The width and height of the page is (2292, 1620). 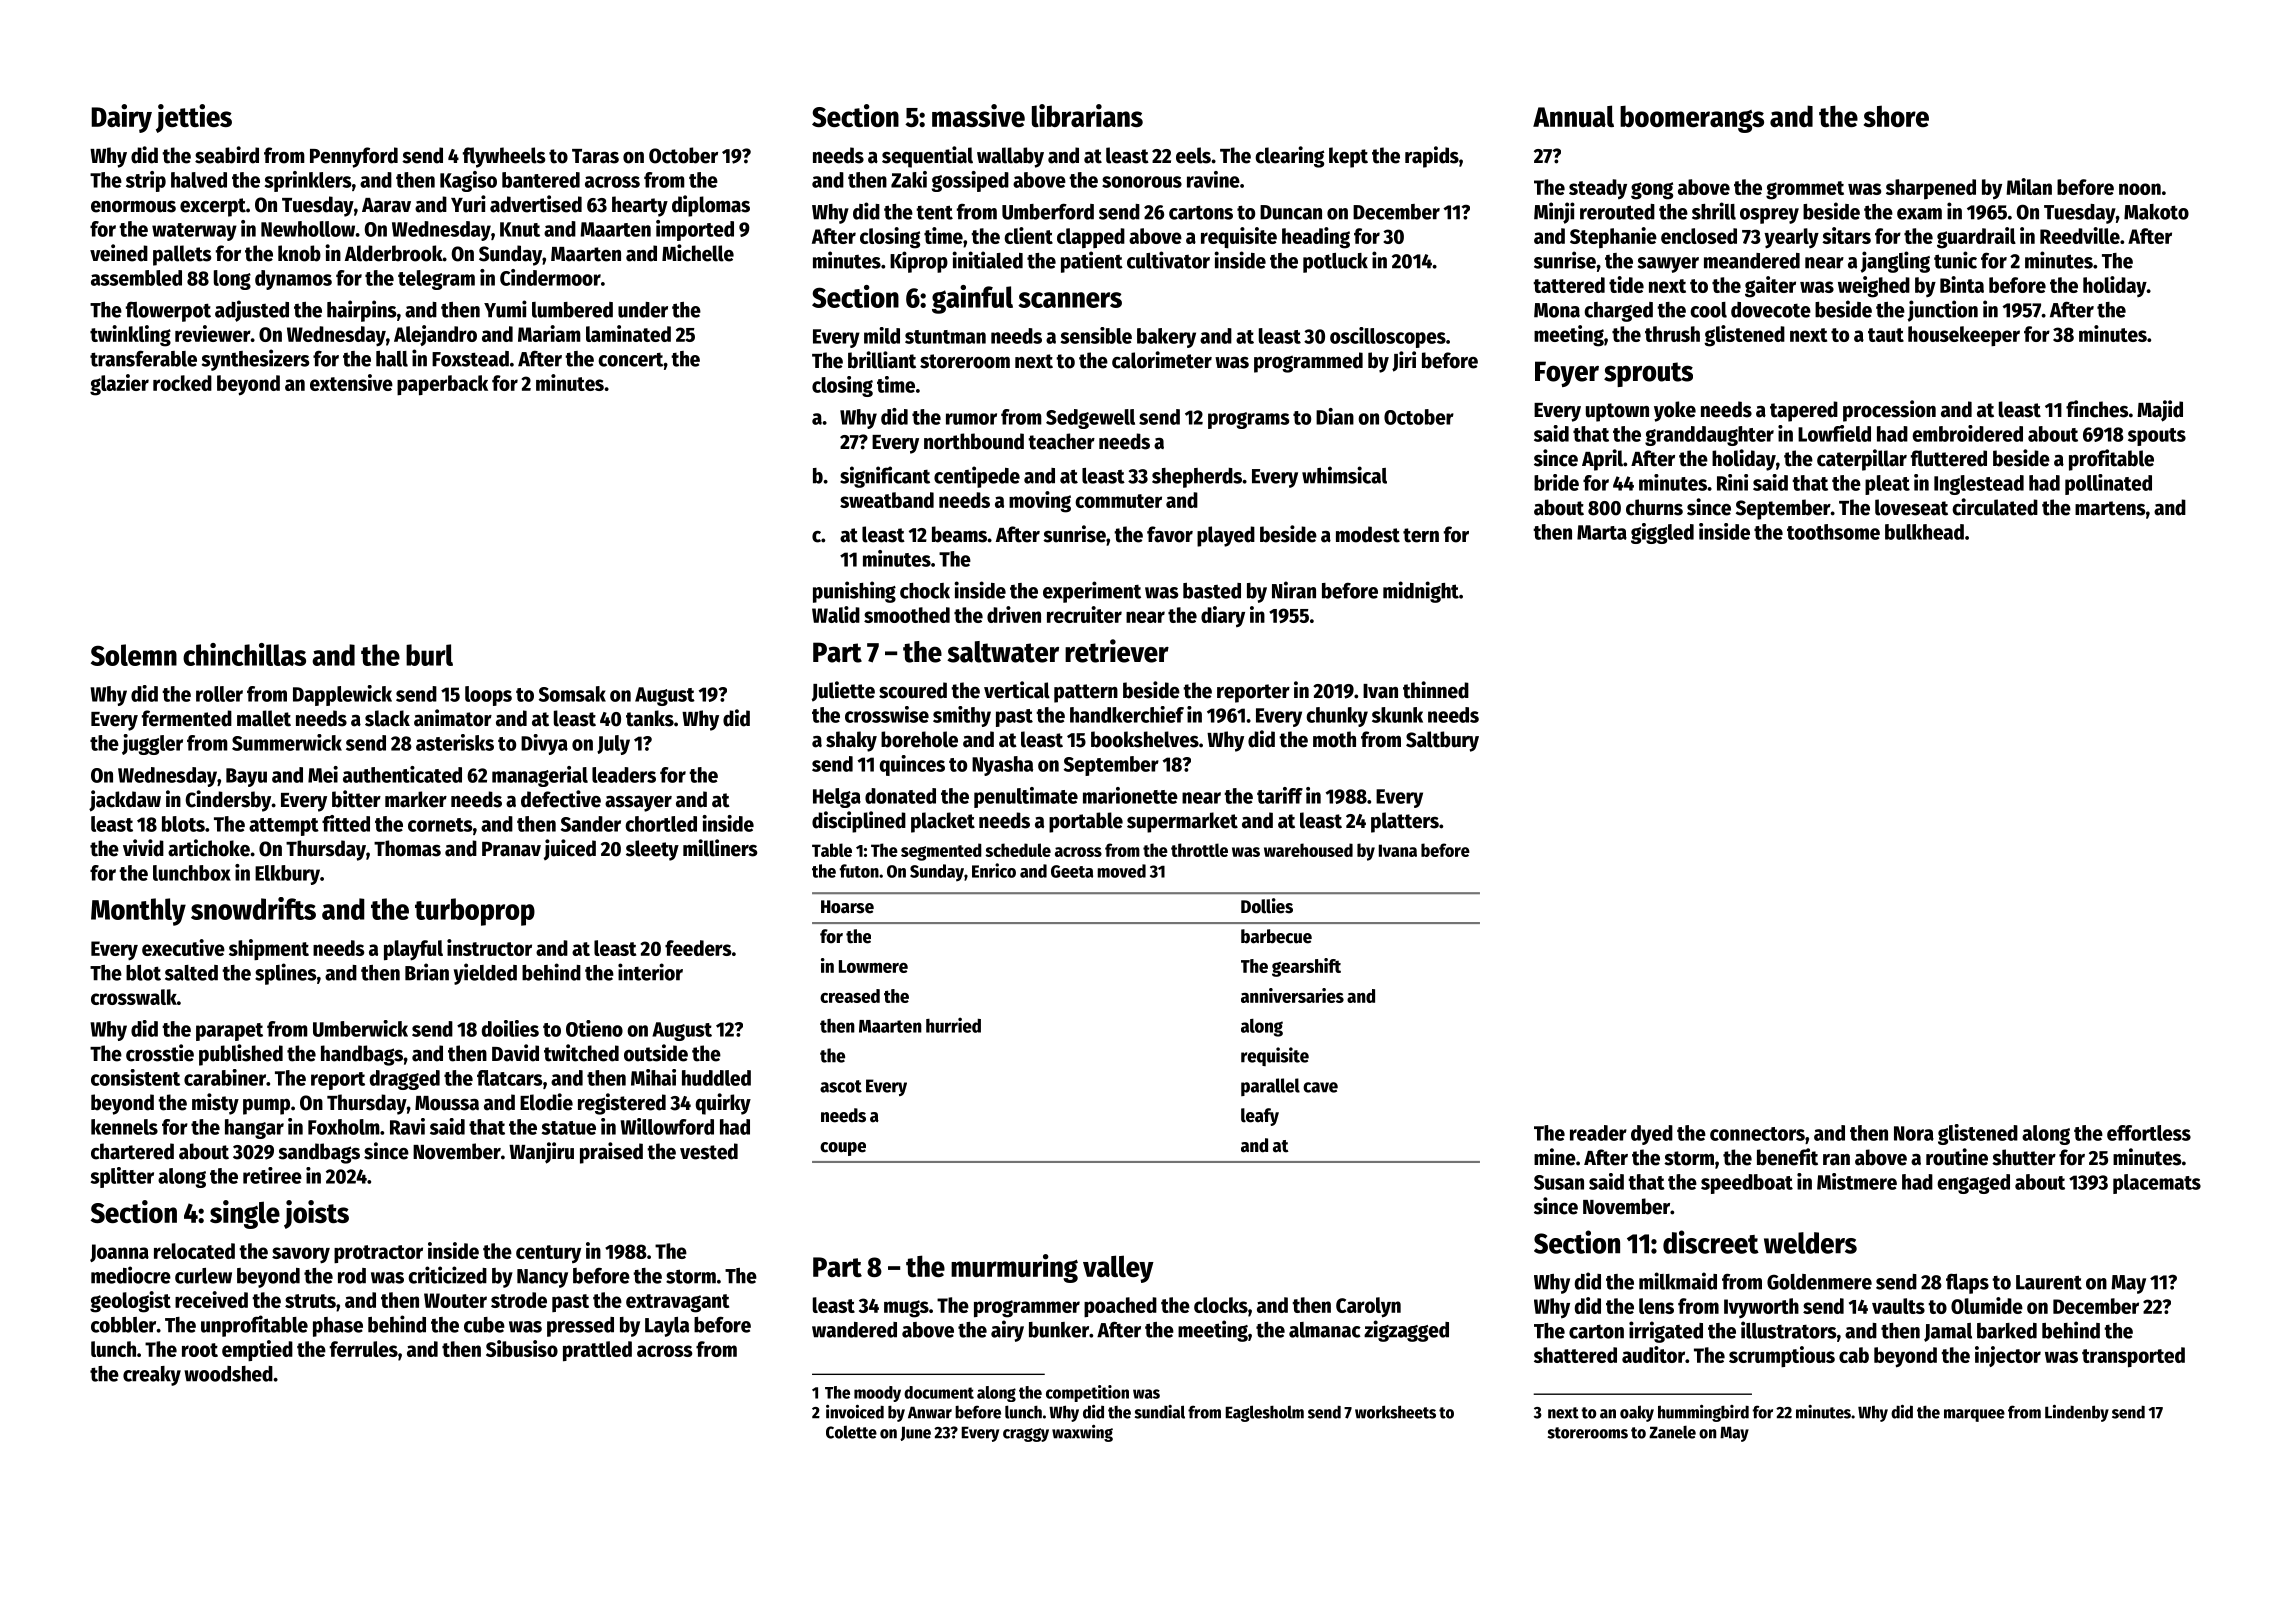 What do you see at coordinates (1432, 157) in the page?
I see `rapids` at bounding box center [1432, 157].
